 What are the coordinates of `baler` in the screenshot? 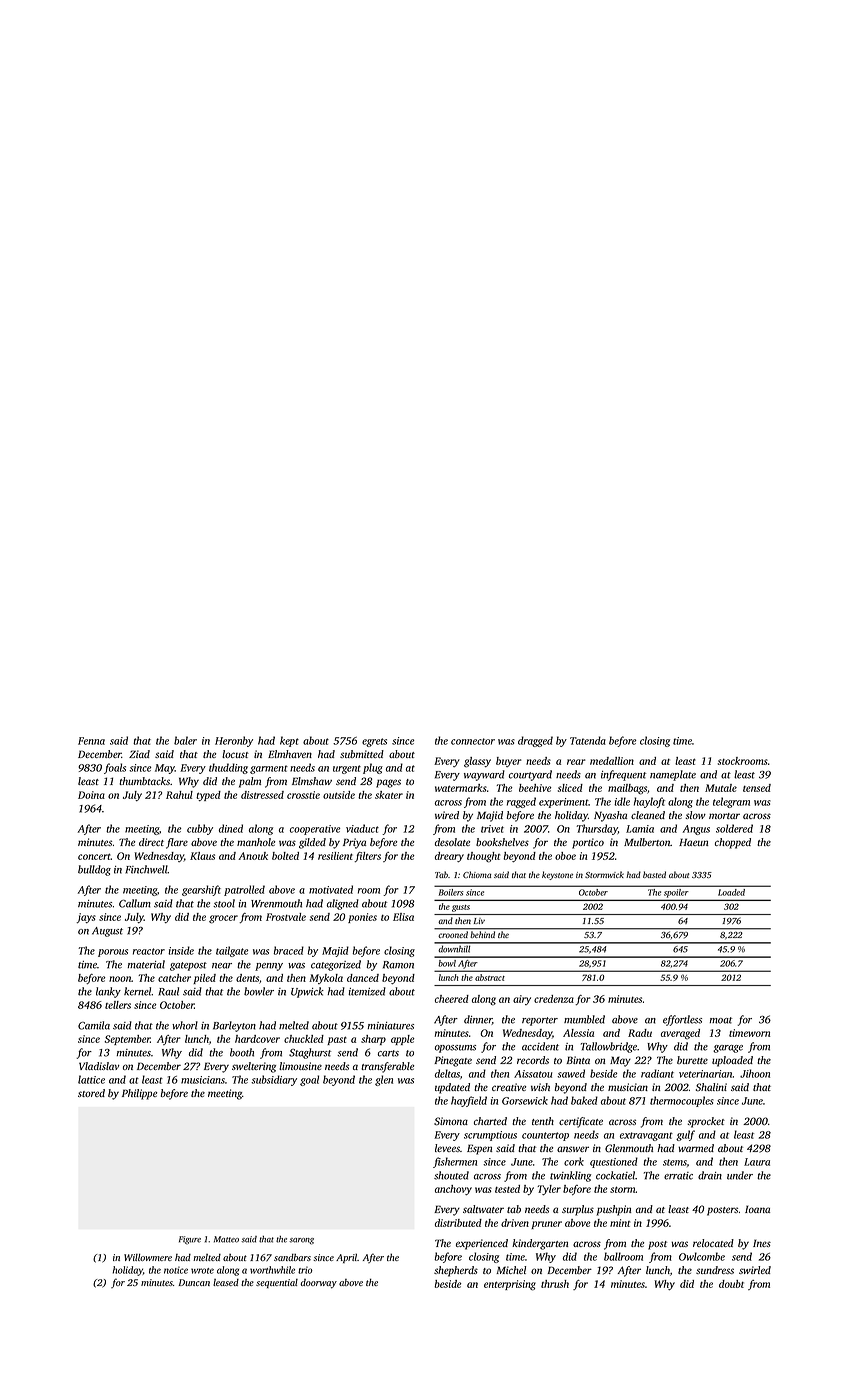 It's located at (185, 740).
